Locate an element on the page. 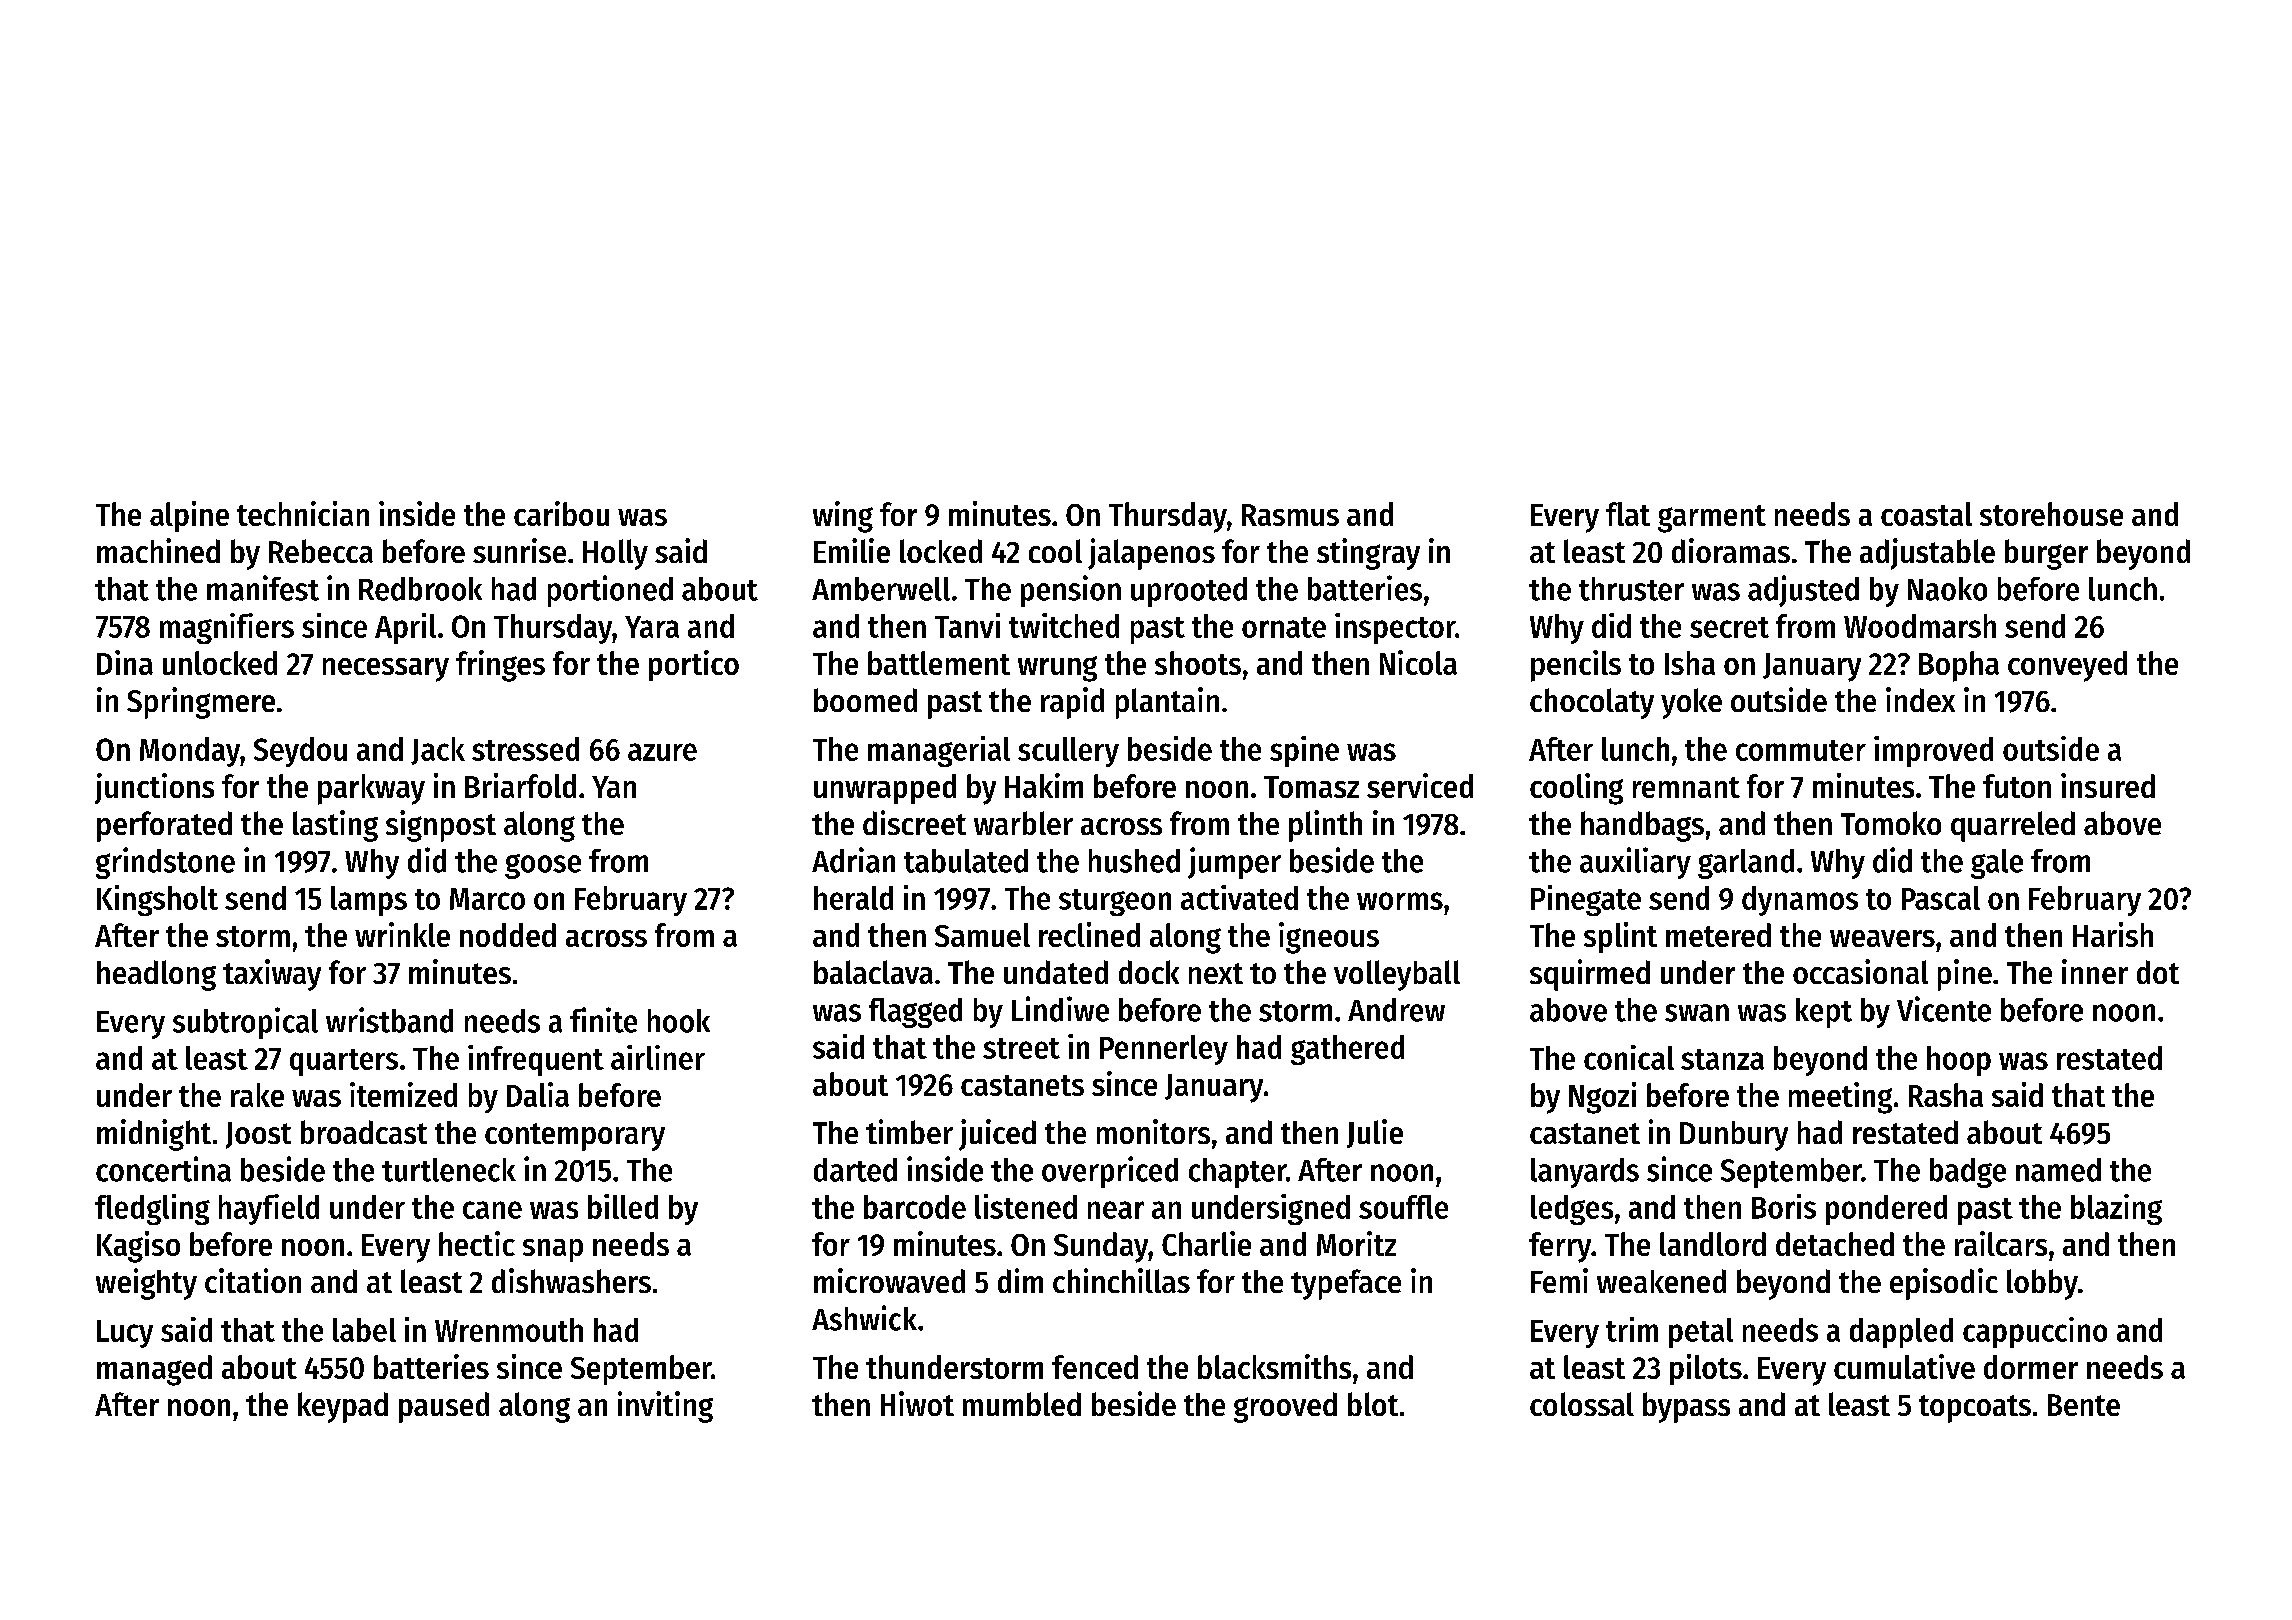 The height and width of the image is (1620, 2292). jalapenos is located at coordinates (1151, 554).
